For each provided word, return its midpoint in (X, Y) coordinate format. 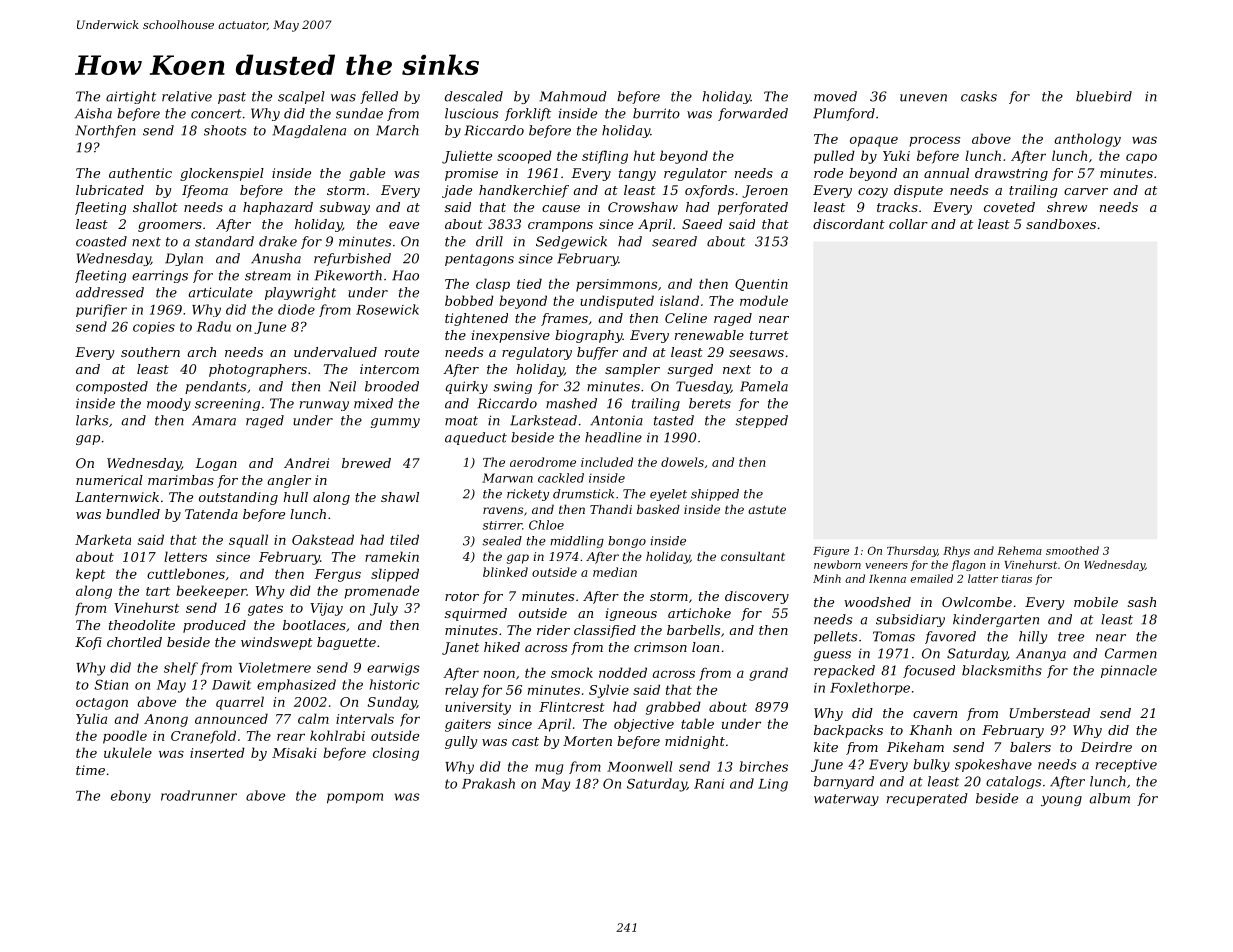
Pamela (764, 386)
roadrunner (199, 795)
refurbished (352, 259)
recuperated (927, 799)
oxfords (709, 191)
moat (461, 421)
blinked (505, 572)
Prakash (488, 783)
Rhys (956, 551)
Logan (216, 464)
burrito (656, 113)
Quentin (761, 285)
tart (158, 591)
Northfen (105, 131)
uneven (923, 98)
